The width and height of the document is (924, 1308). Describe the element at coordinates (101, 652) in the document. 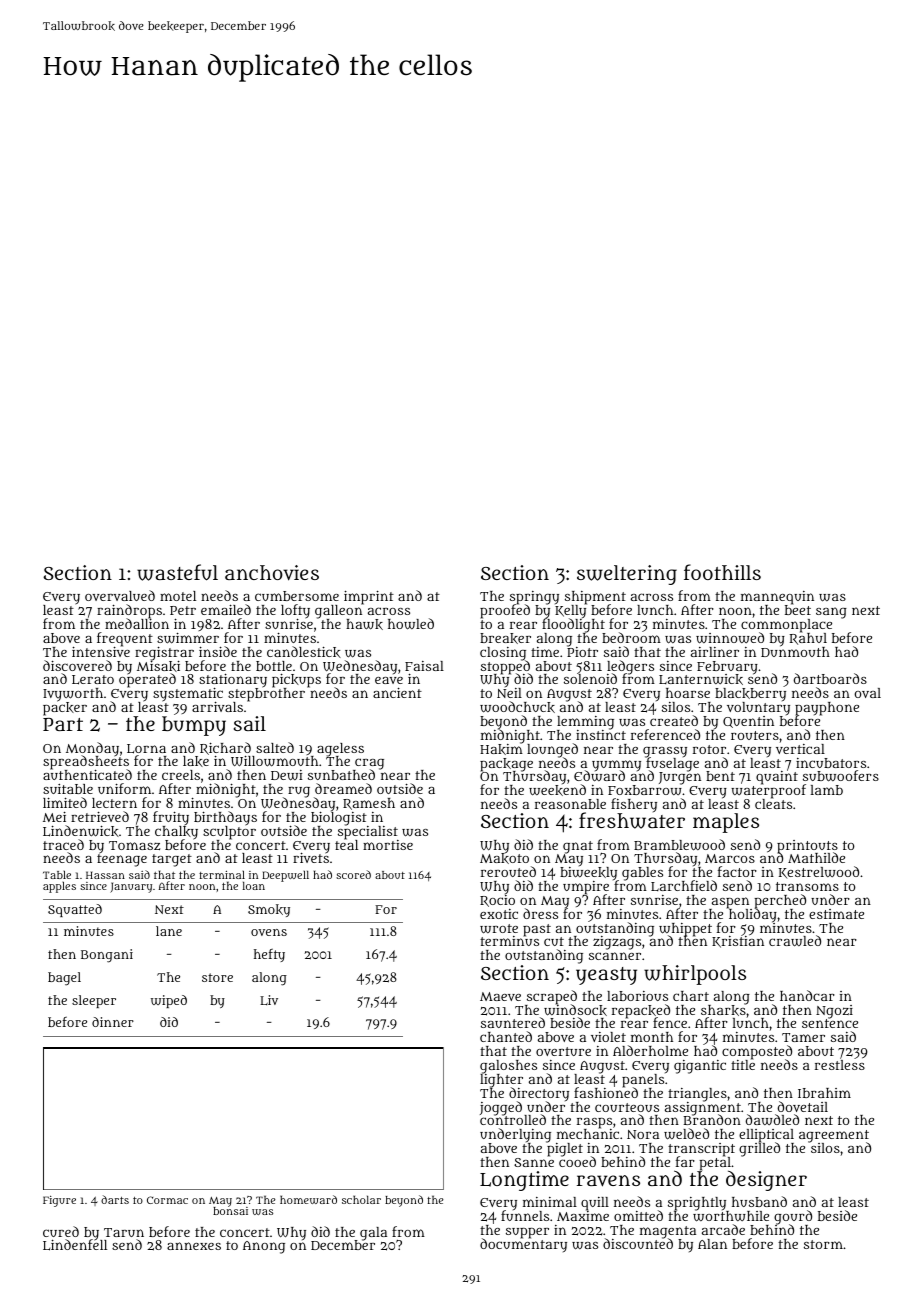

I see `intensive` at that location.
